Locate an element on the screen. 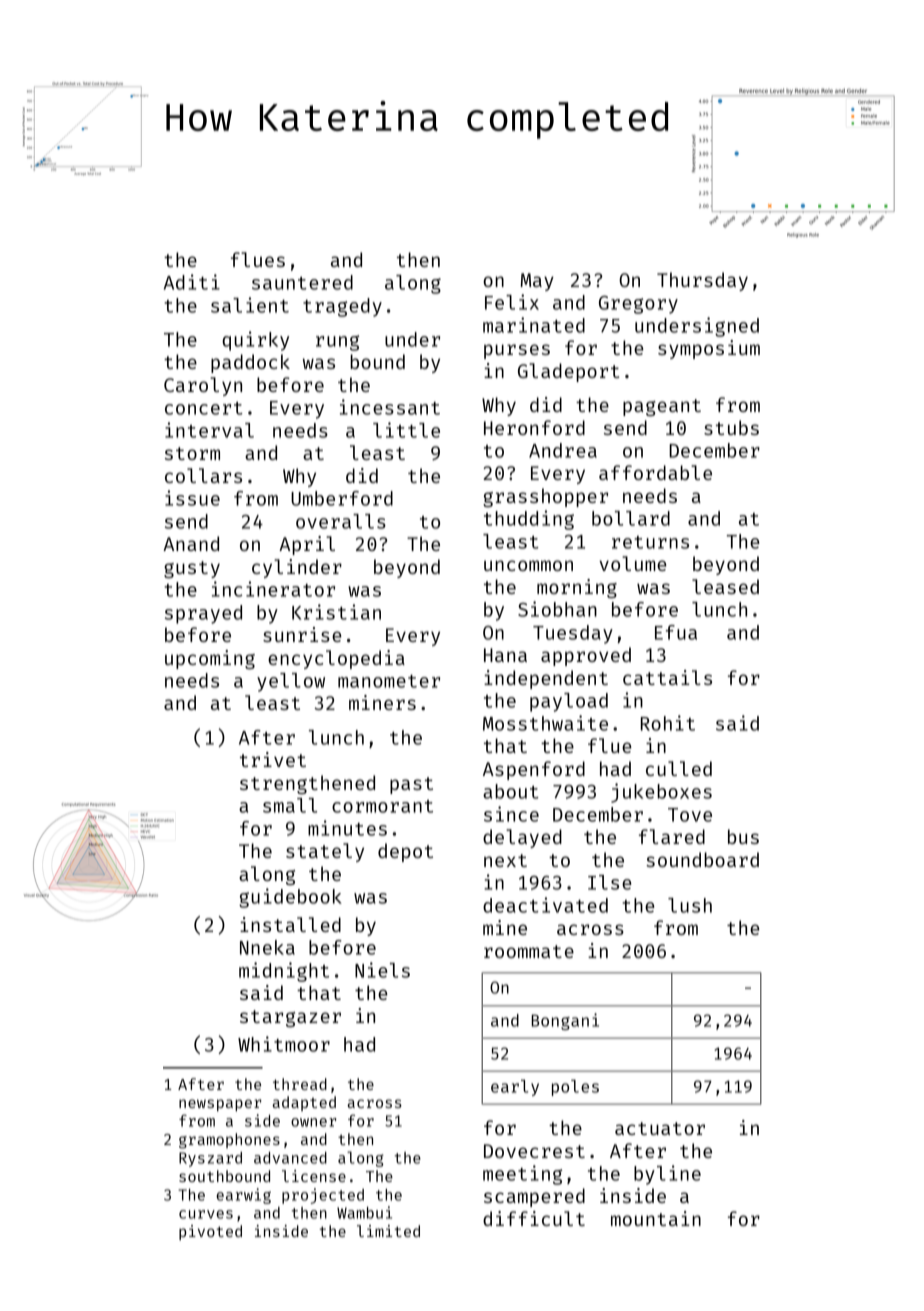 The width and height of the screenshot is (924, 1311). uncommon is located at coordinates (528, 565).
